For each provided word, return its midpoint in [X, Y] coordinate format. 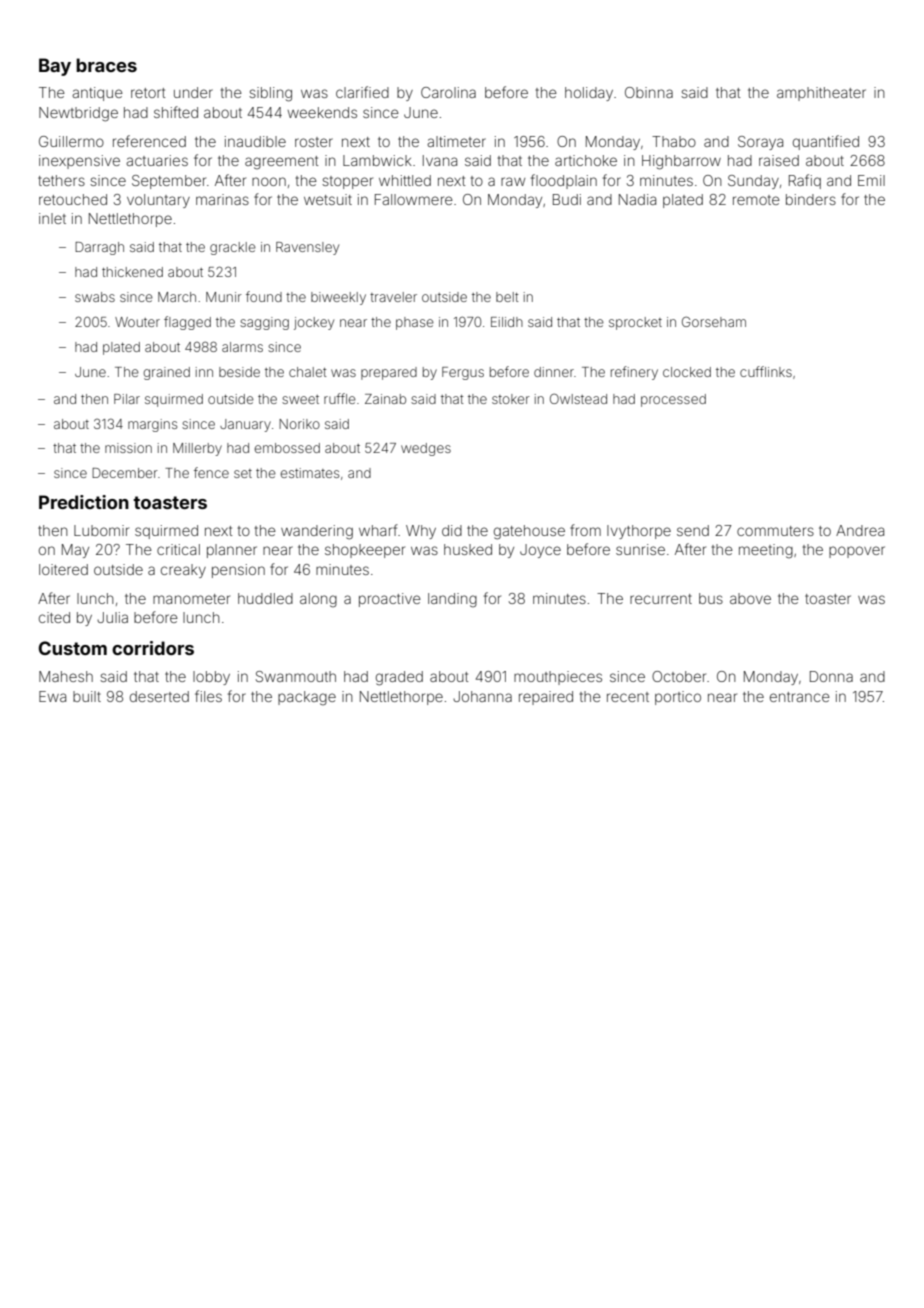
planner [232, 551]
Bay [55, 67]
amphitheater [821, 94]
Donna [831, 676]
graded [399, 678]
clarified [362, 92]
